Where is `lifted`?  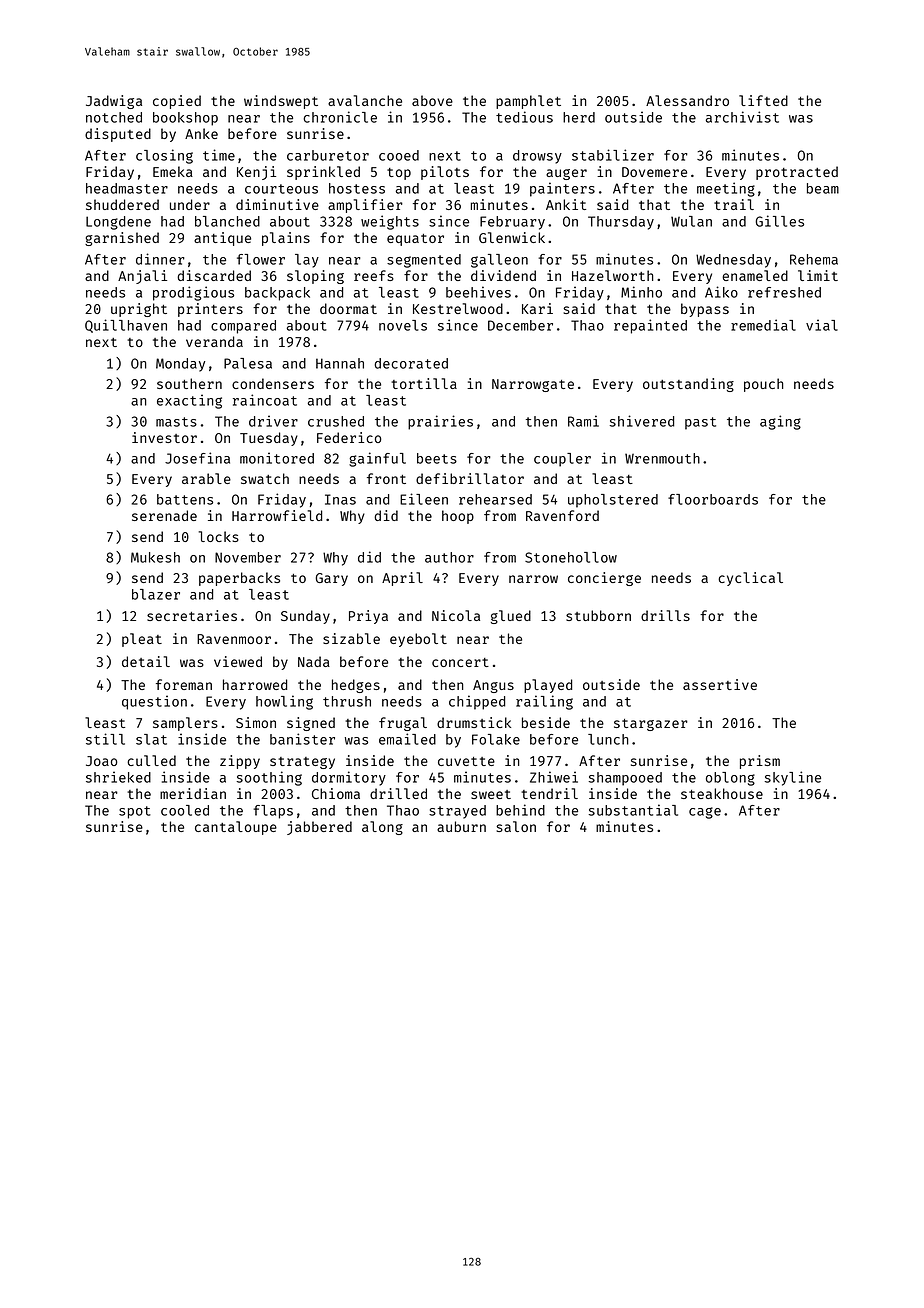 lifted is located at coordinates (763, 100).
